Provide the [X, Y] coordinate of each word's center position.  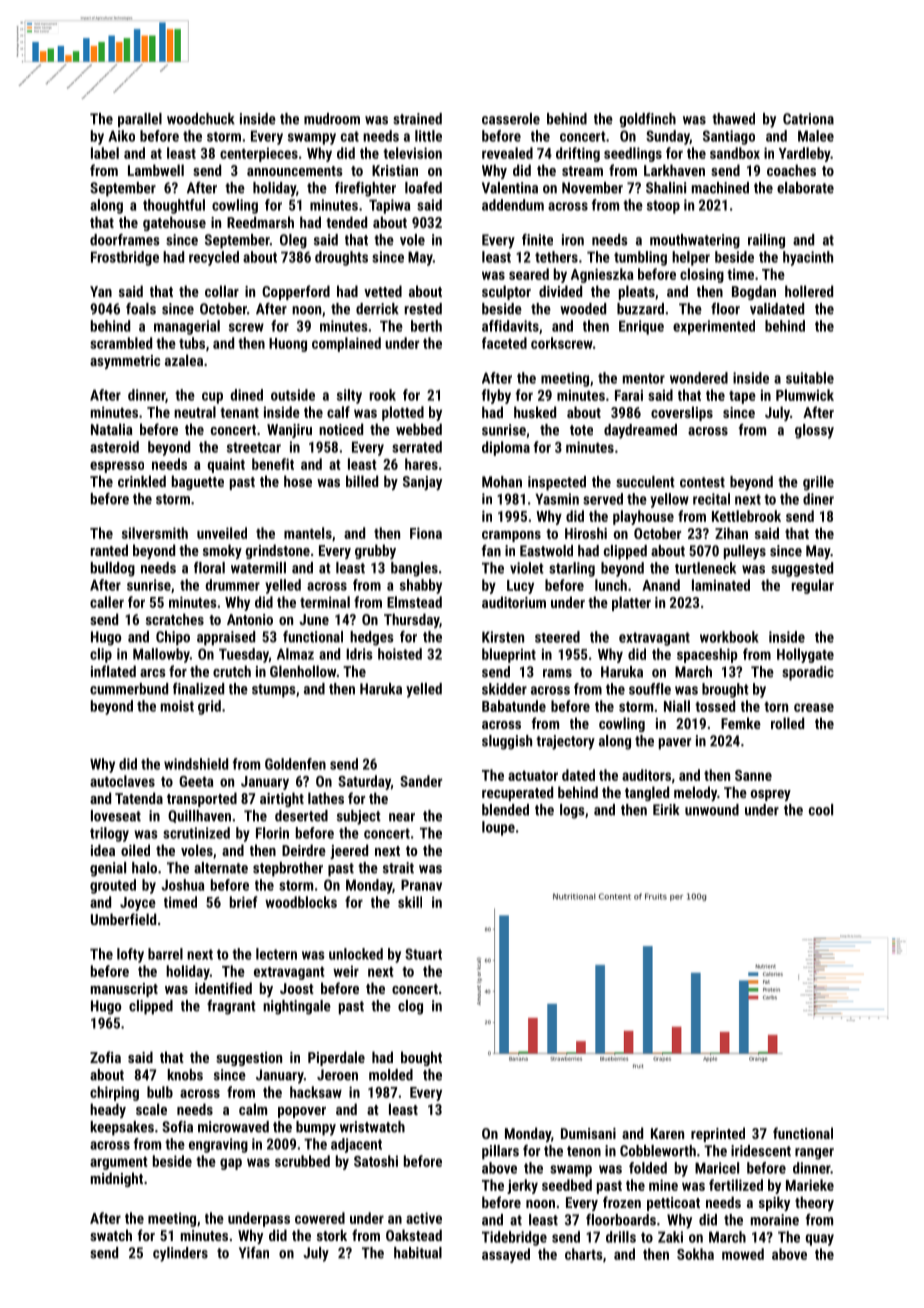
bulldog [113, 569]
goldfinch [648, 120]
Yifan [254, 1253]
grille [818, 483]
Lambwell [156, 170]
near [402, 817]
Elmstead [414, 602]
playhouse [643, 517]
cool [821, 810]
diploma [506, 448]
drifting [578, 154]
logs [572, 811]
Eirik [666, 809]
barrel [165, 954]
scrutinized [196, 833]
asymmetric [125, 362]
